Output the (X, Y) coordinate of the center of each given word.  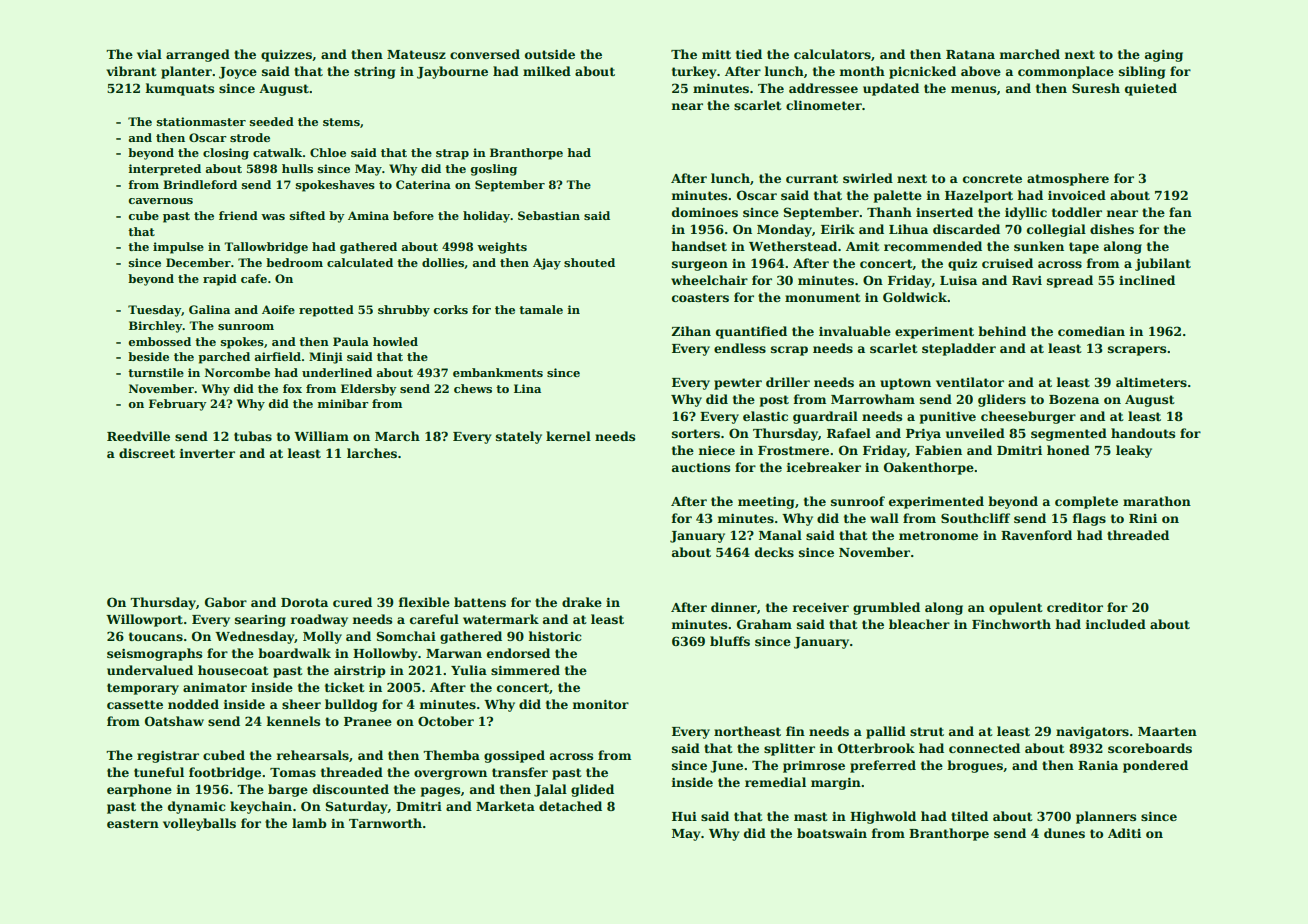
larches (372, 453)
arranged (198, 55)
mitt (716, 54)
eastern (133, 823)
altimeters (1151, 382)
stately (519, 437)
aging (1164, 56)
